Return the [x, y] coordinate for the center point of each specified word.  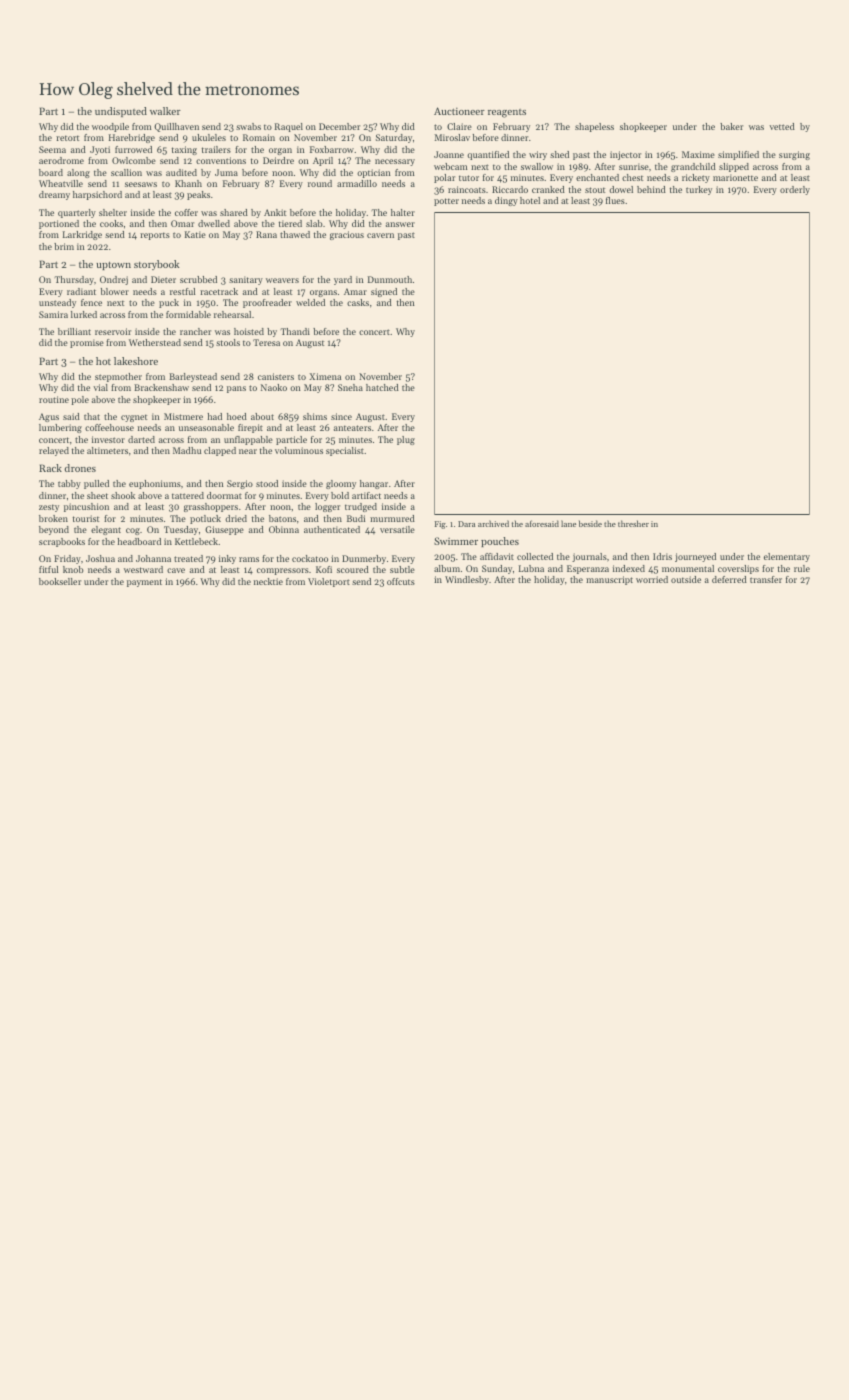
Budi [356, 518]
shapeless [594, 127]
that [92, 416]
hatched [382, 387]
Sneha [350, 387]
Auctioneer [459, 111]
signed [384, 292]
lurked [84, 314]
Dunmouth [390, 279]
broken [53, 518]
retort [67, 138]
